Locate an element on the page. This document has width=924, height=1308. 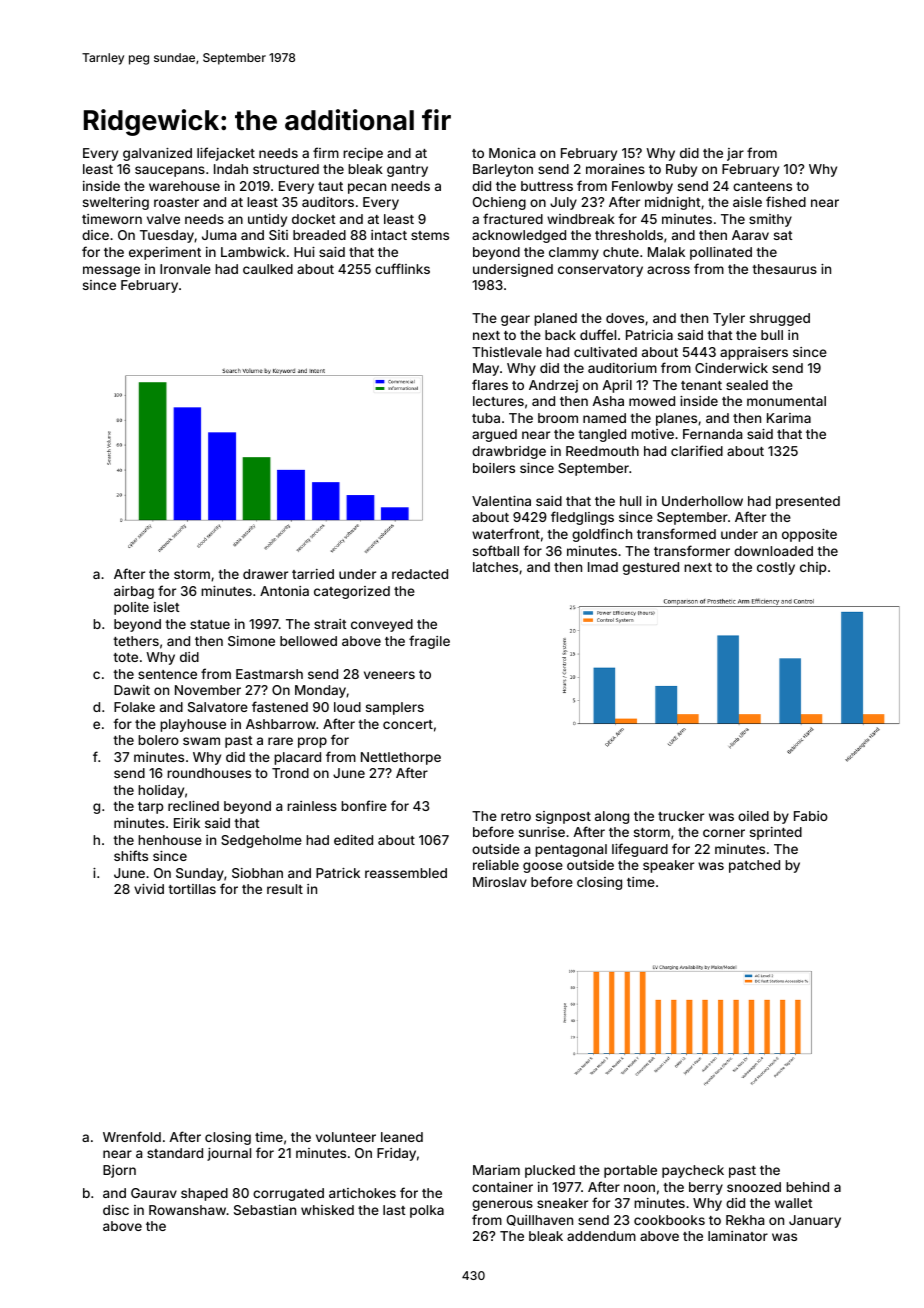
result is located at coordinates (285, 889).
